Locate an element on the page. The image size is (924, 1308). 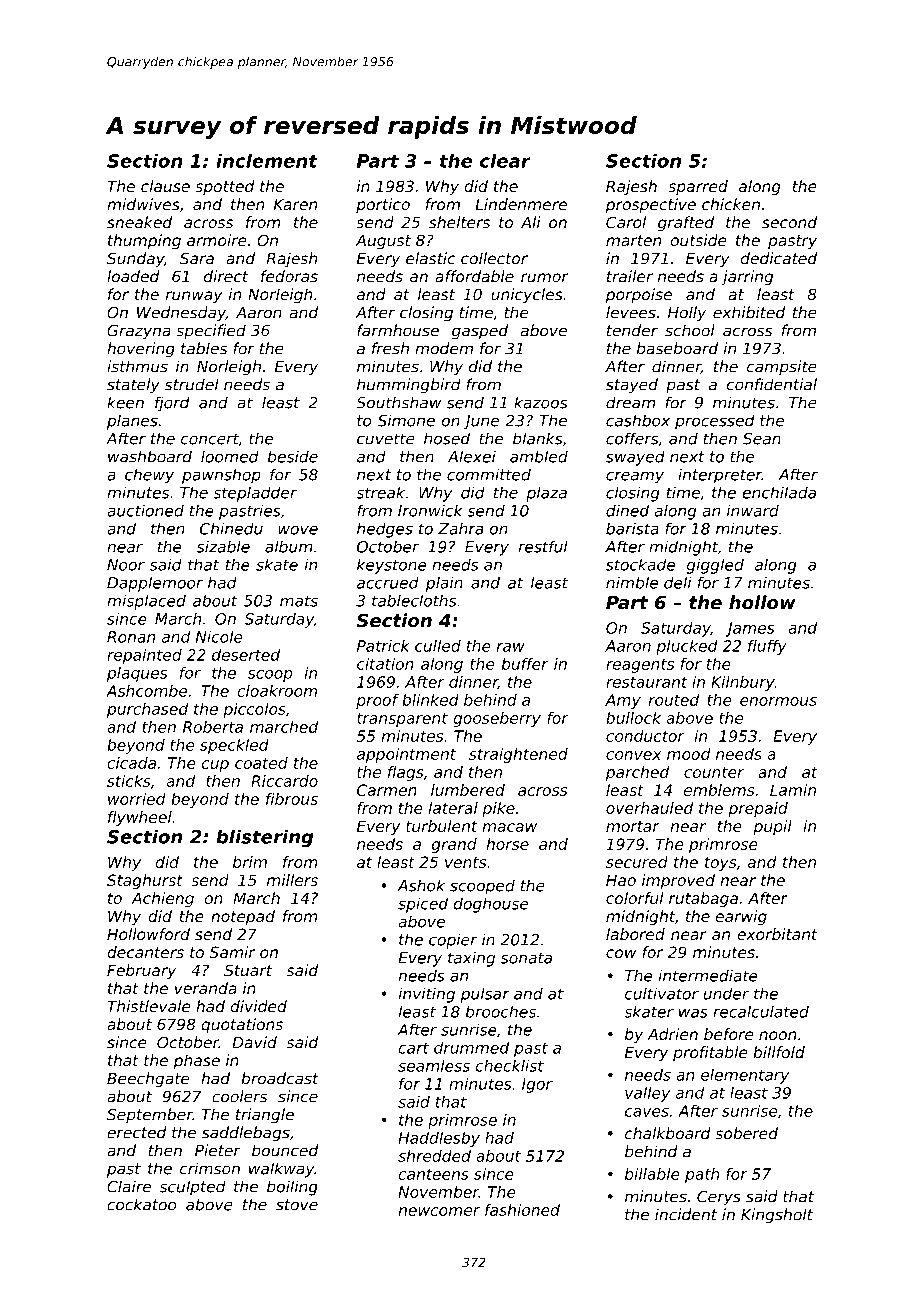
cloakroom is located at coordinates (277, 691).
